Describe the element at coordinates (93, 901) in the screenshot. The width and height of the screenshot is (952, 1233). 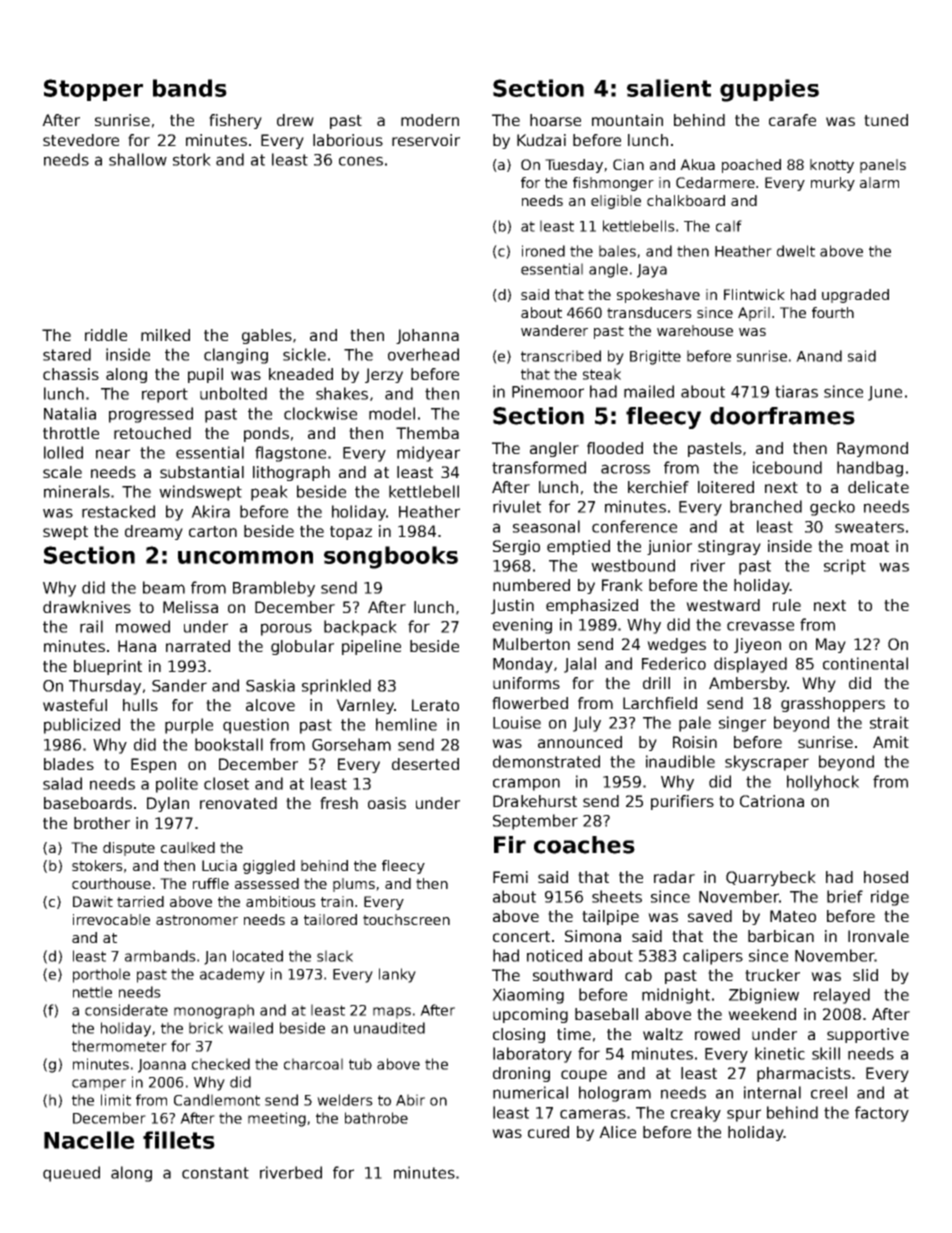
I see `Dawit` at that location.
